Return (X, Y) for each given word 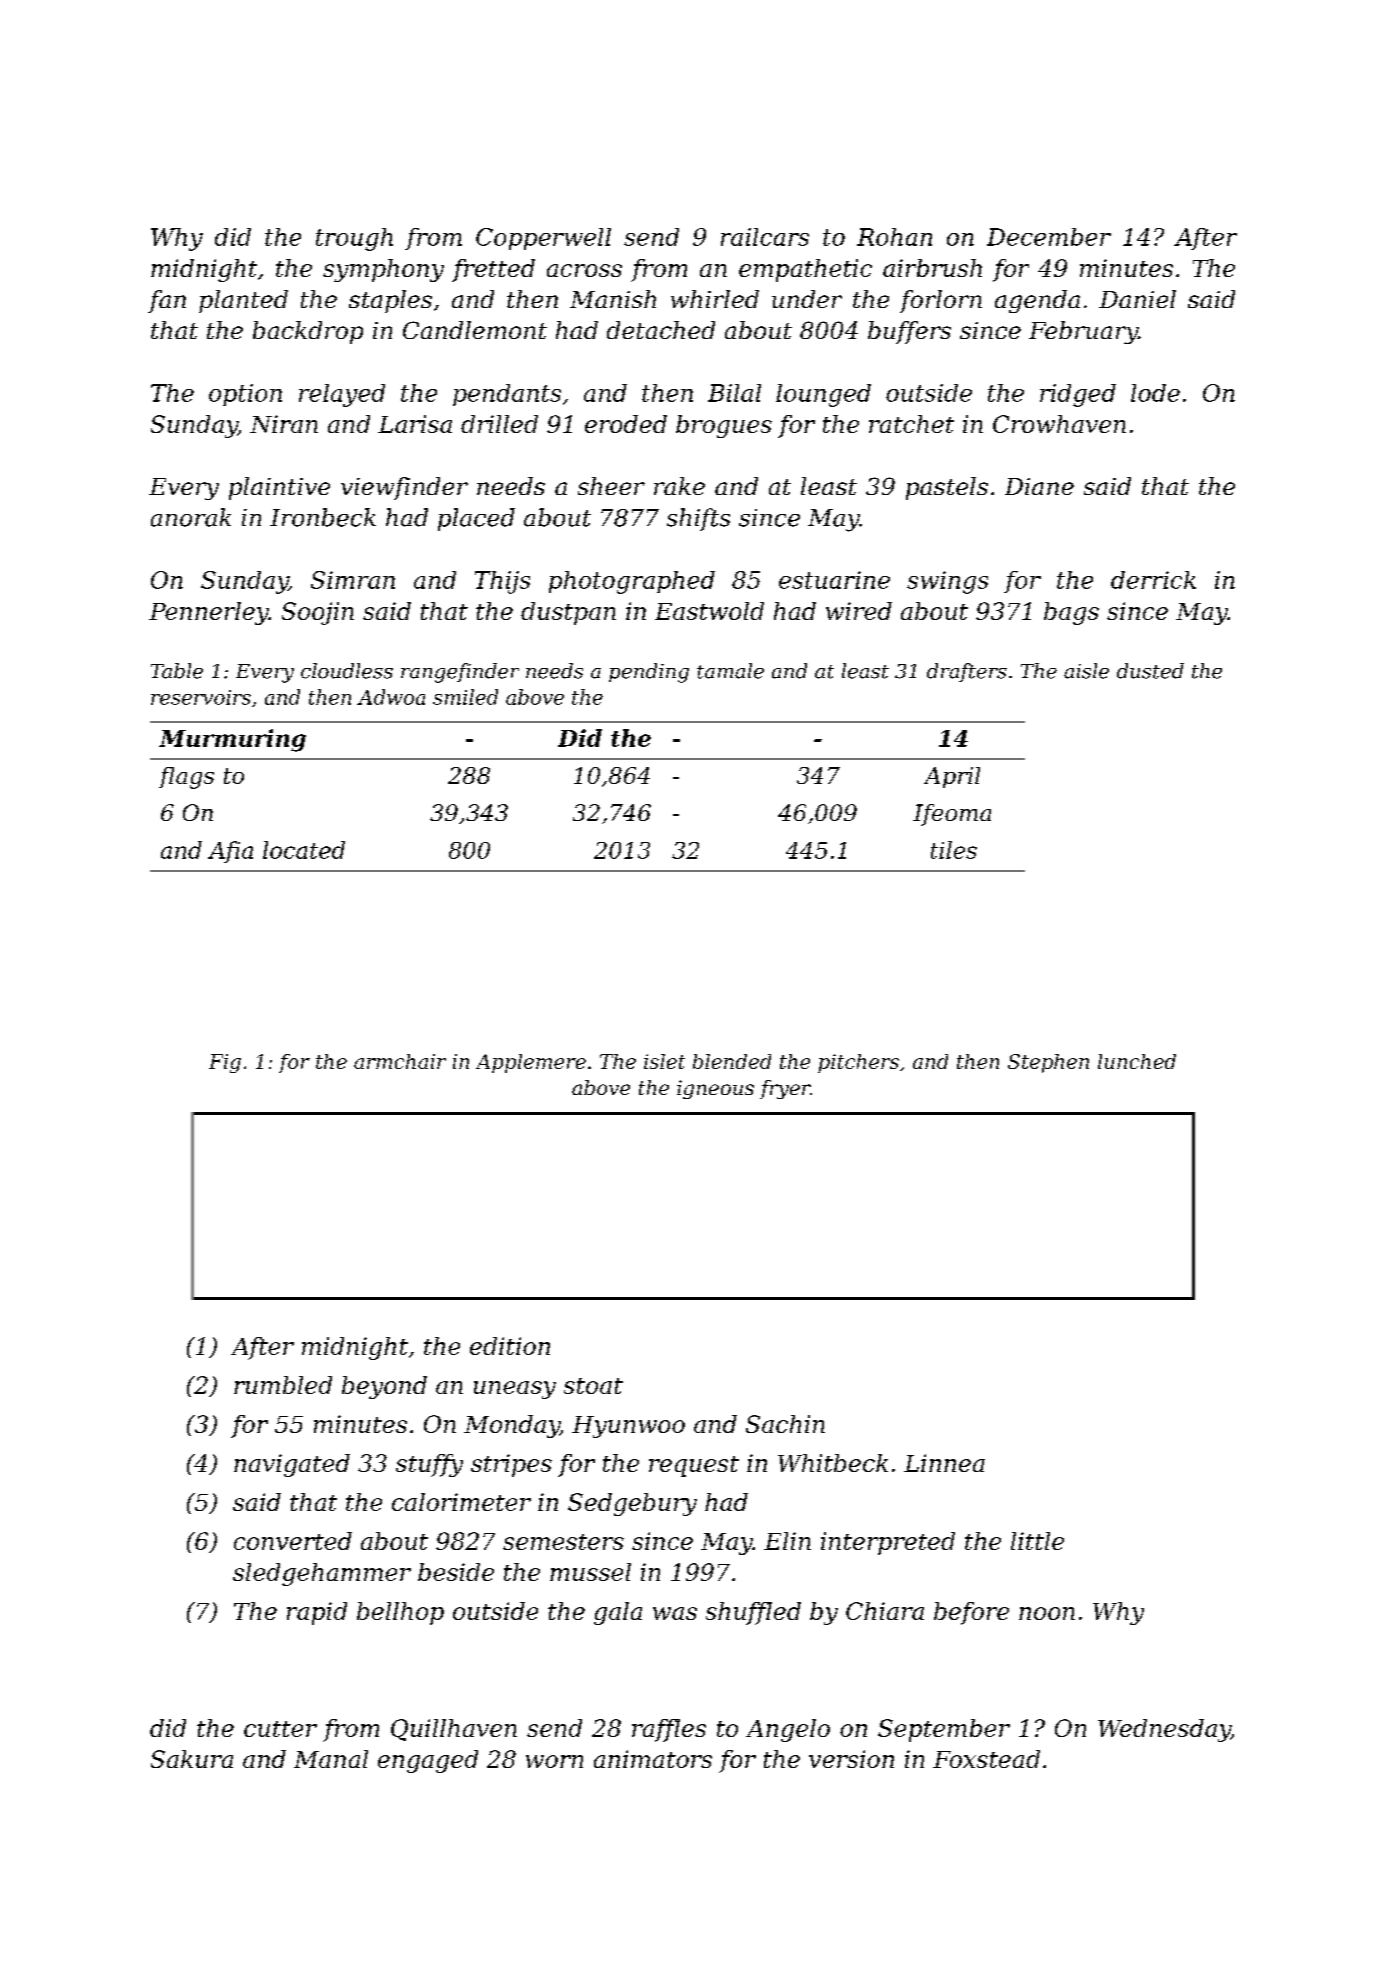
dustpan (568, 613)
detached (661, 330)
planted (243, 301)
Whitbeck (833, 1463)
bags (1071, 613)
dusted (1150, 671)
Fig (225, 1063)
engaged (428, 1761)
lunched (1137, 1061)
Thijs (502, 582)
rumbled (283, 1385)
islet (664, 1061)
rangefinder (460, 673)
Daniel (1137, 299)
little (1037, 1541)
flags (186, 778)
